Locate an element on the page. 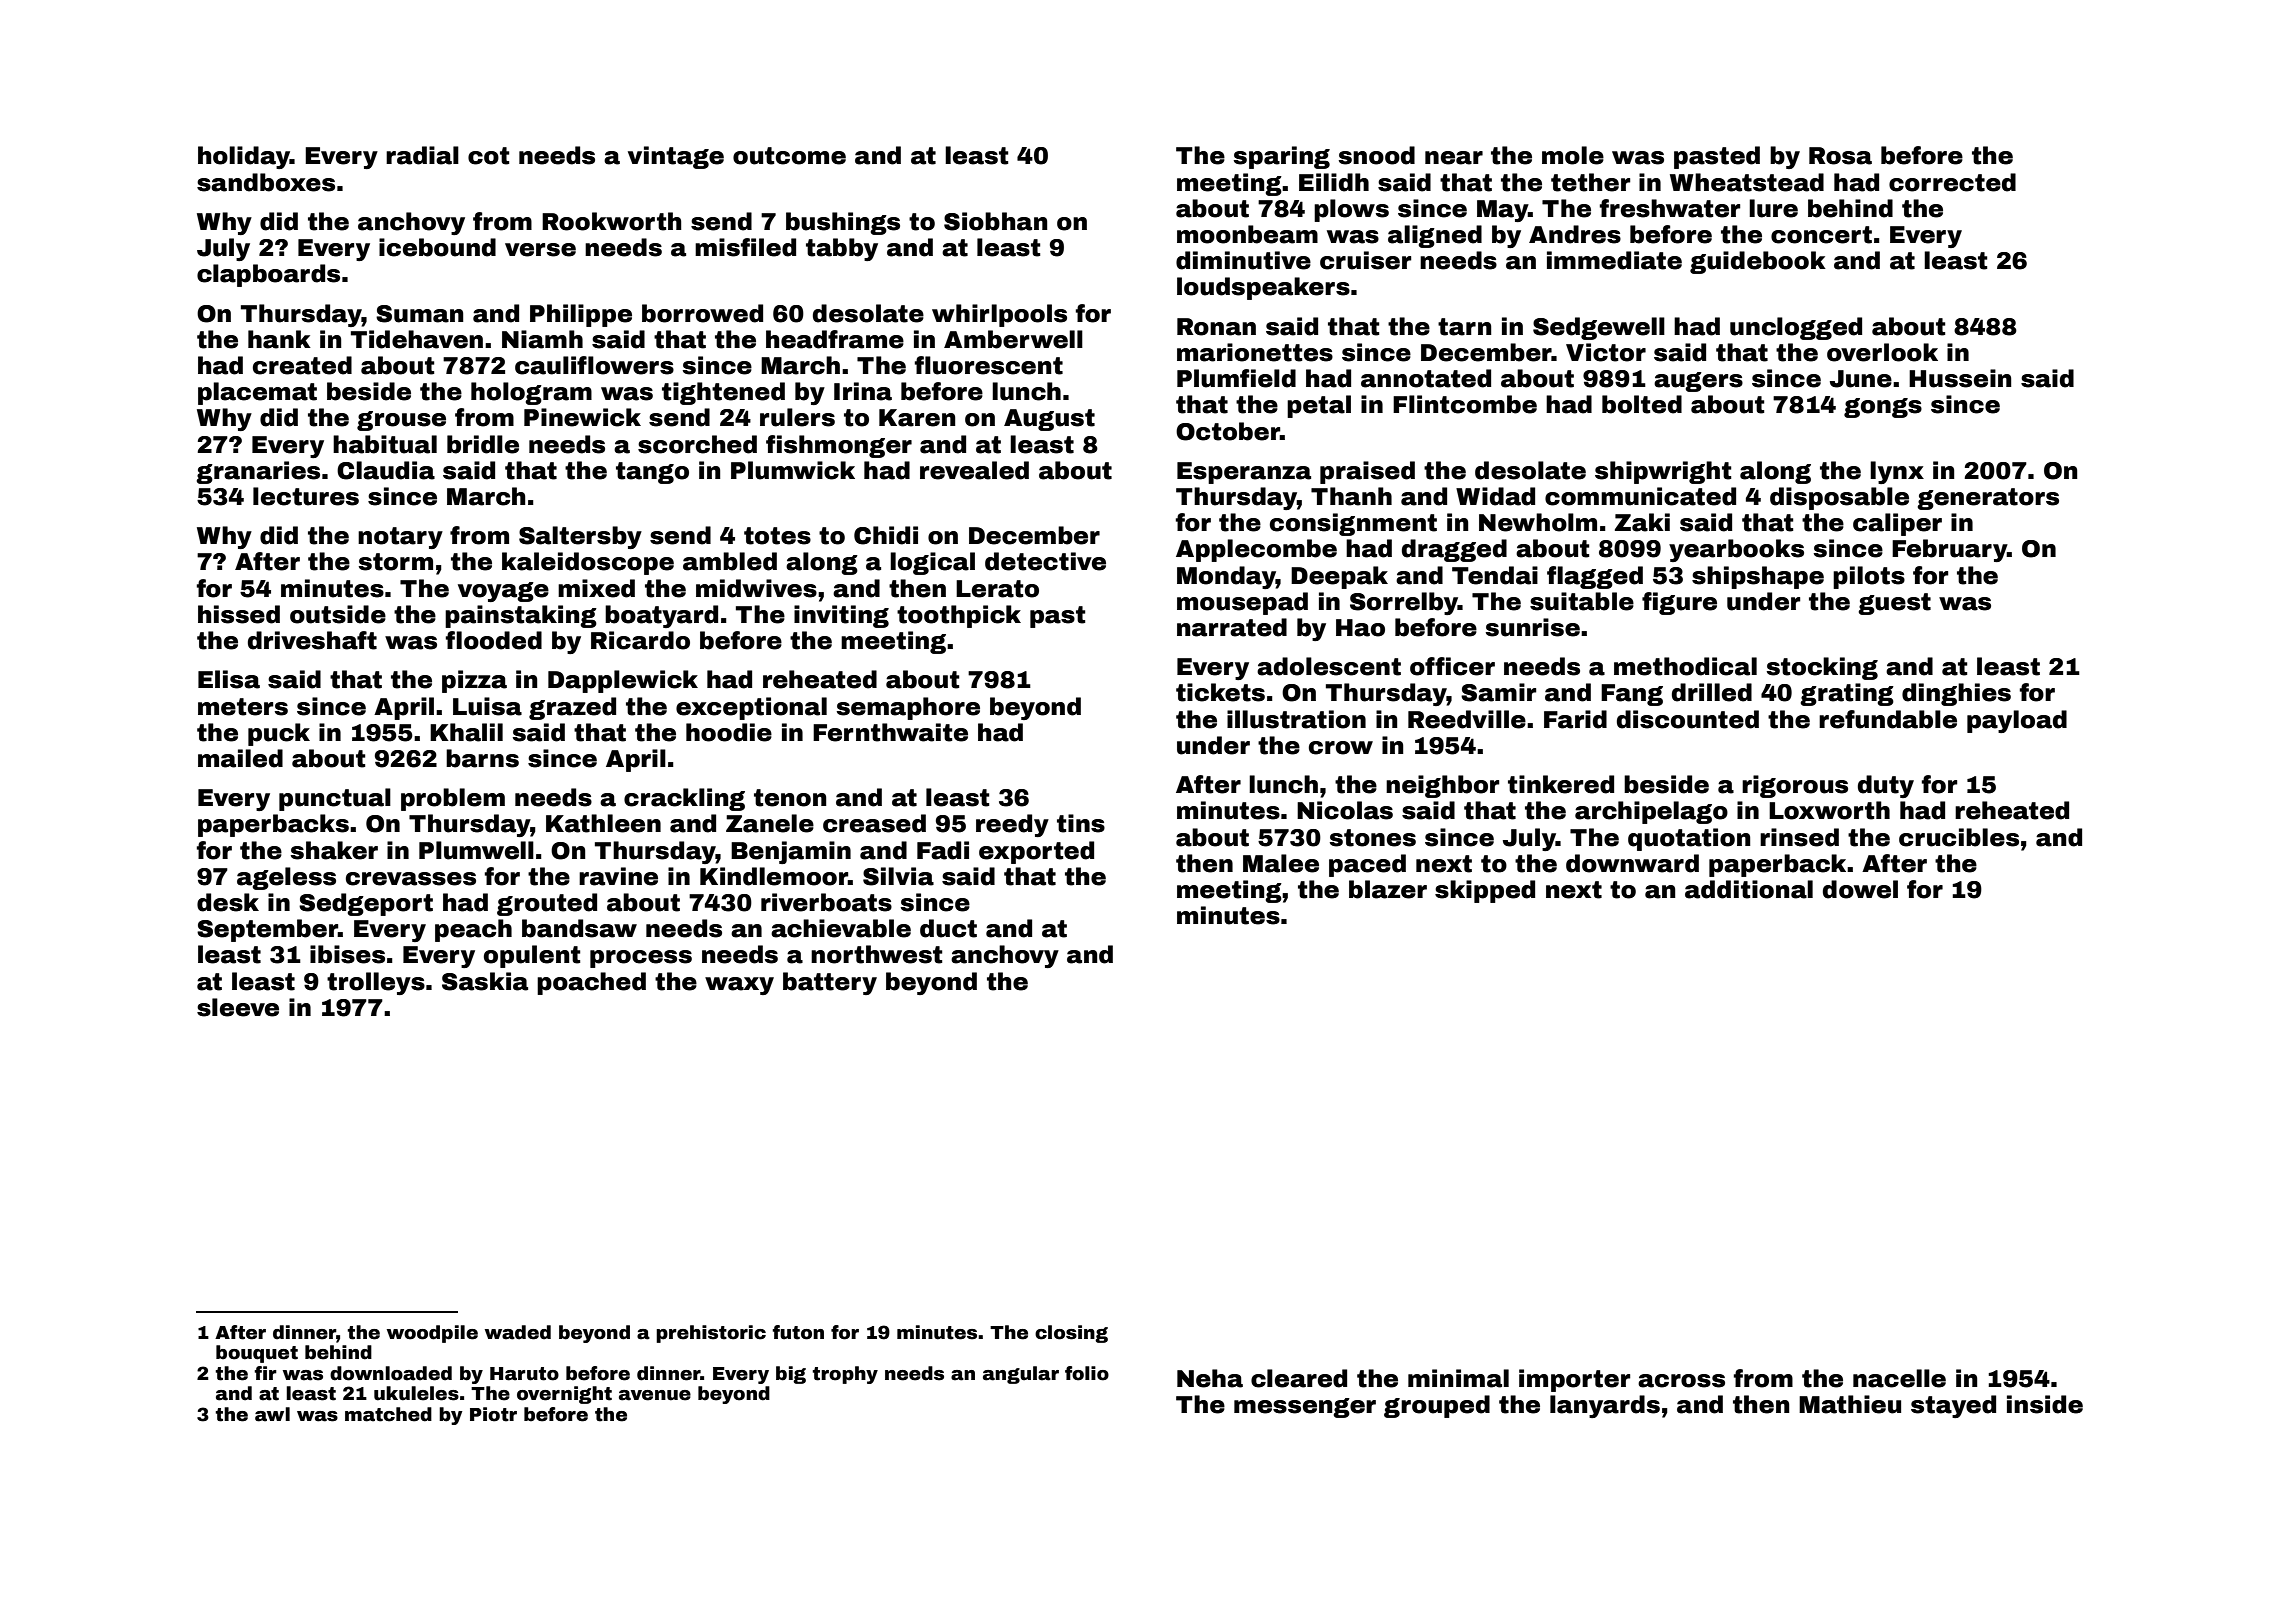  clapboards is located at coordinates (268, 275).
